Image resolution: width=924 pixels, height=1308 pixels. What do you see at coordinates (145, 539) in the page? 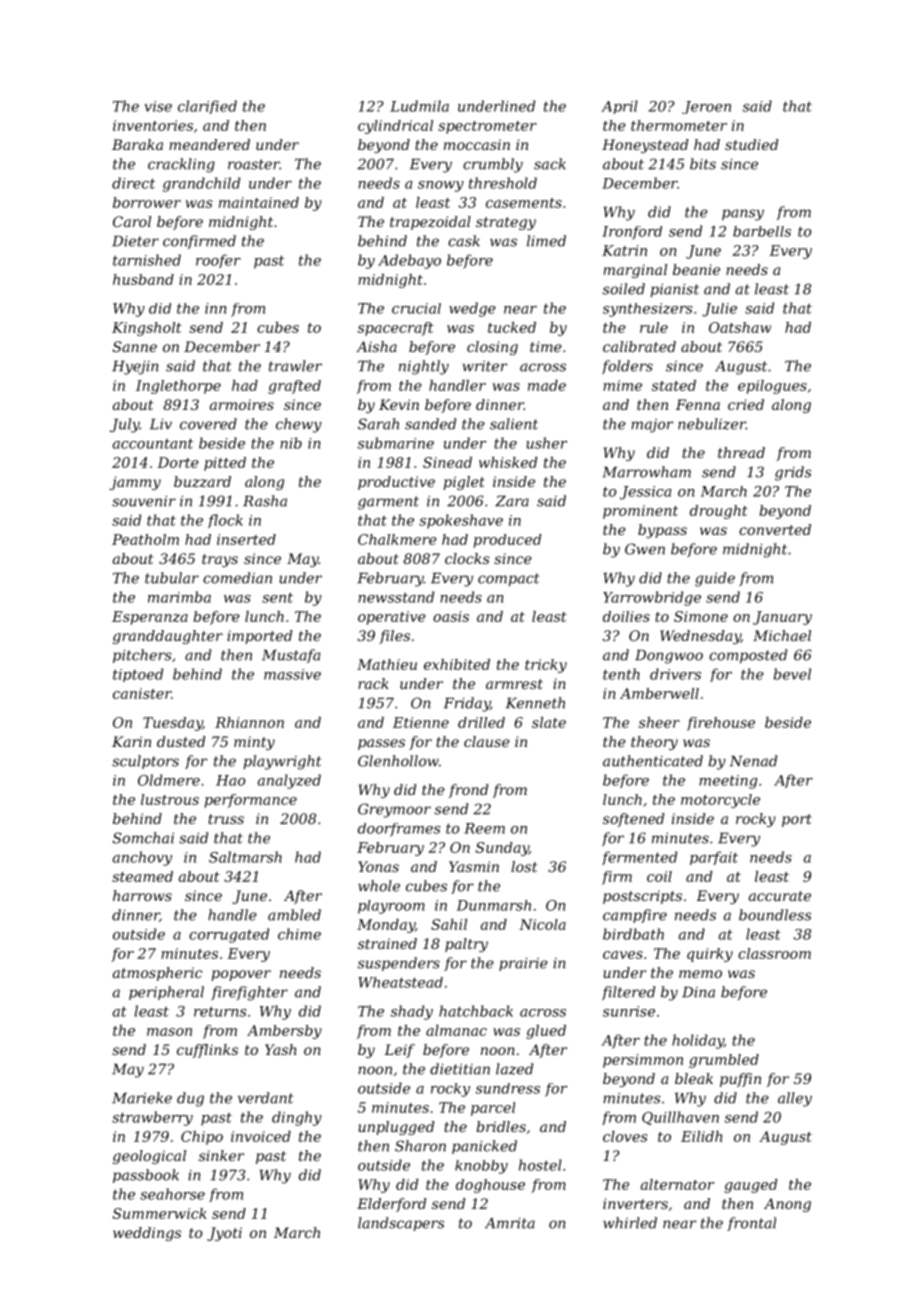
I see `Peatholm` at bounding box center [145, 539].
